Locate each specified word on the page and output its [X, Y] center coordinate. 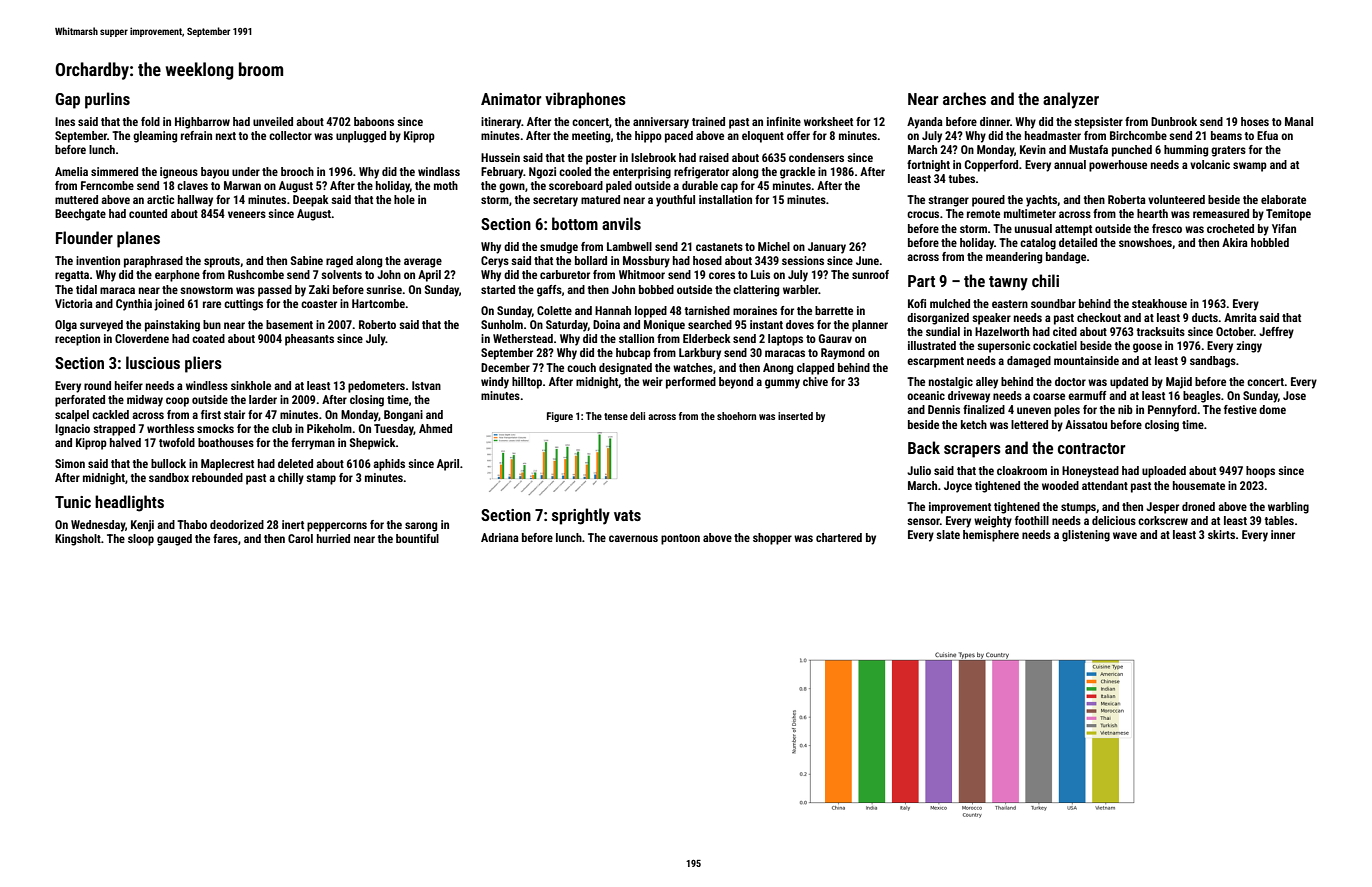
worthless [170, 428]
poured [988, 201]
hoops [1260, 472]
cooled [575, 171]
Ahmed [435, 428]
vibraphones [585, 100]
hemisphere [991, 536]
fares [225, 538]
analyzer [1071, 100]
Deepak [311, 201]
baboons [374, 121]
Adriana [500, 537]
